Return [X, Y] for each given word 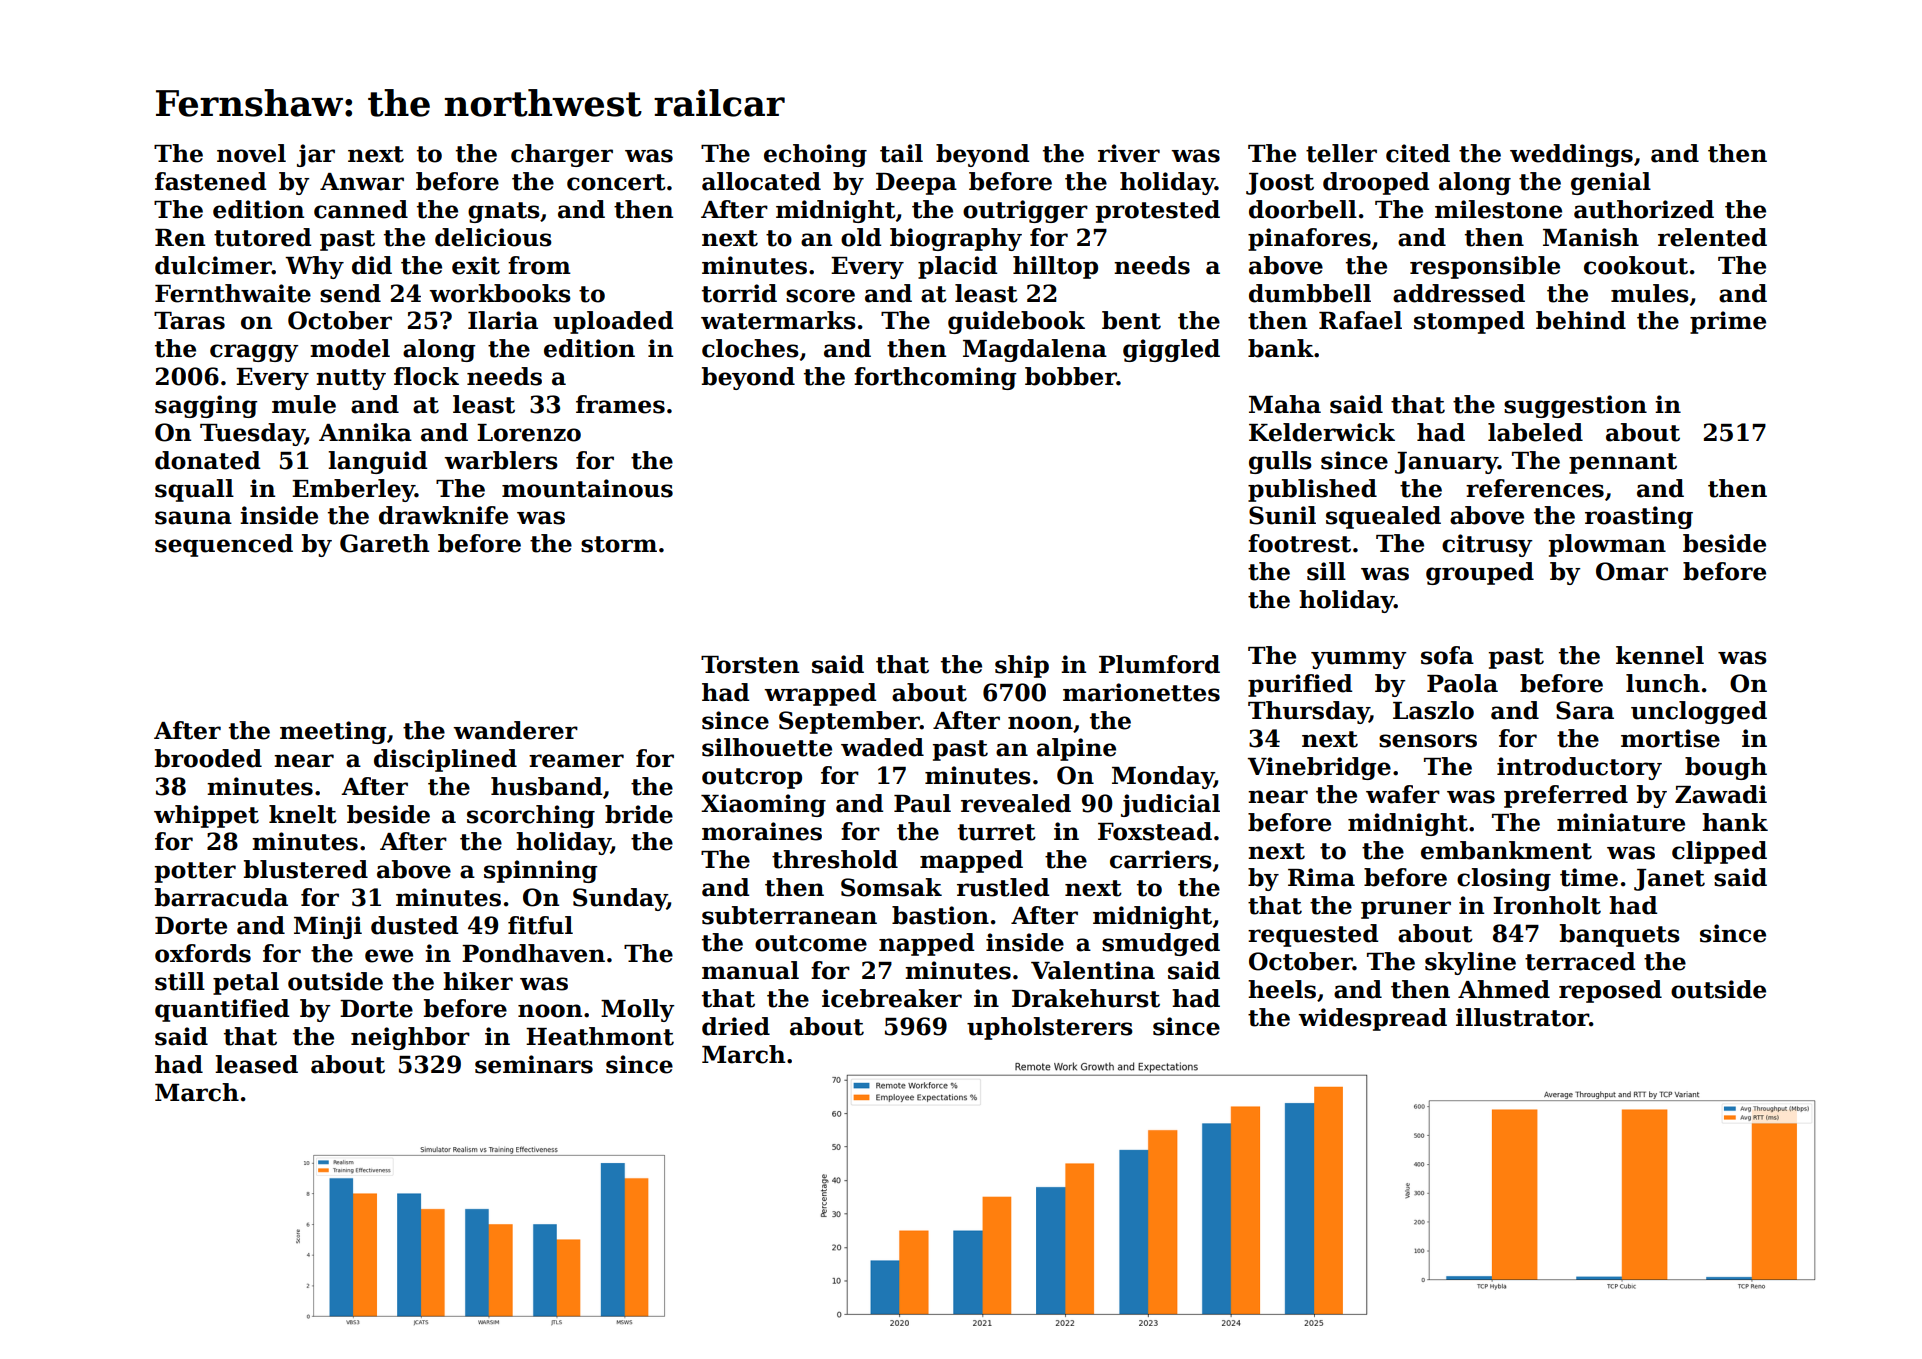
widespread [1372, 1019]
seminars [534, 1064]
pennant [1623, 463]
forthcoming [935, 378]
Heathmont [600, 1036]
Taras [189, 321]
